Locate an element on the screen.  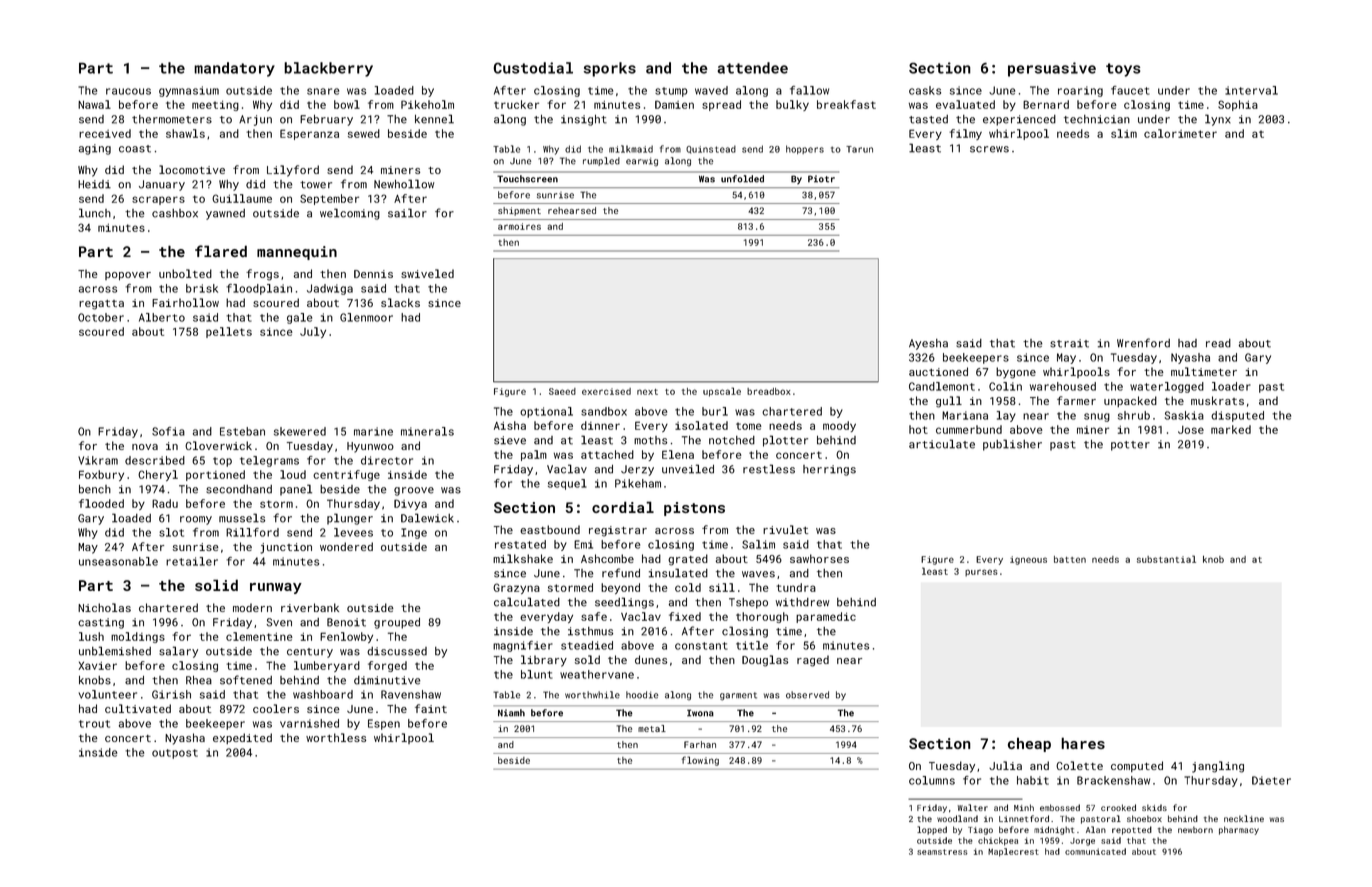
panel is located at coordinates (296, 490).
